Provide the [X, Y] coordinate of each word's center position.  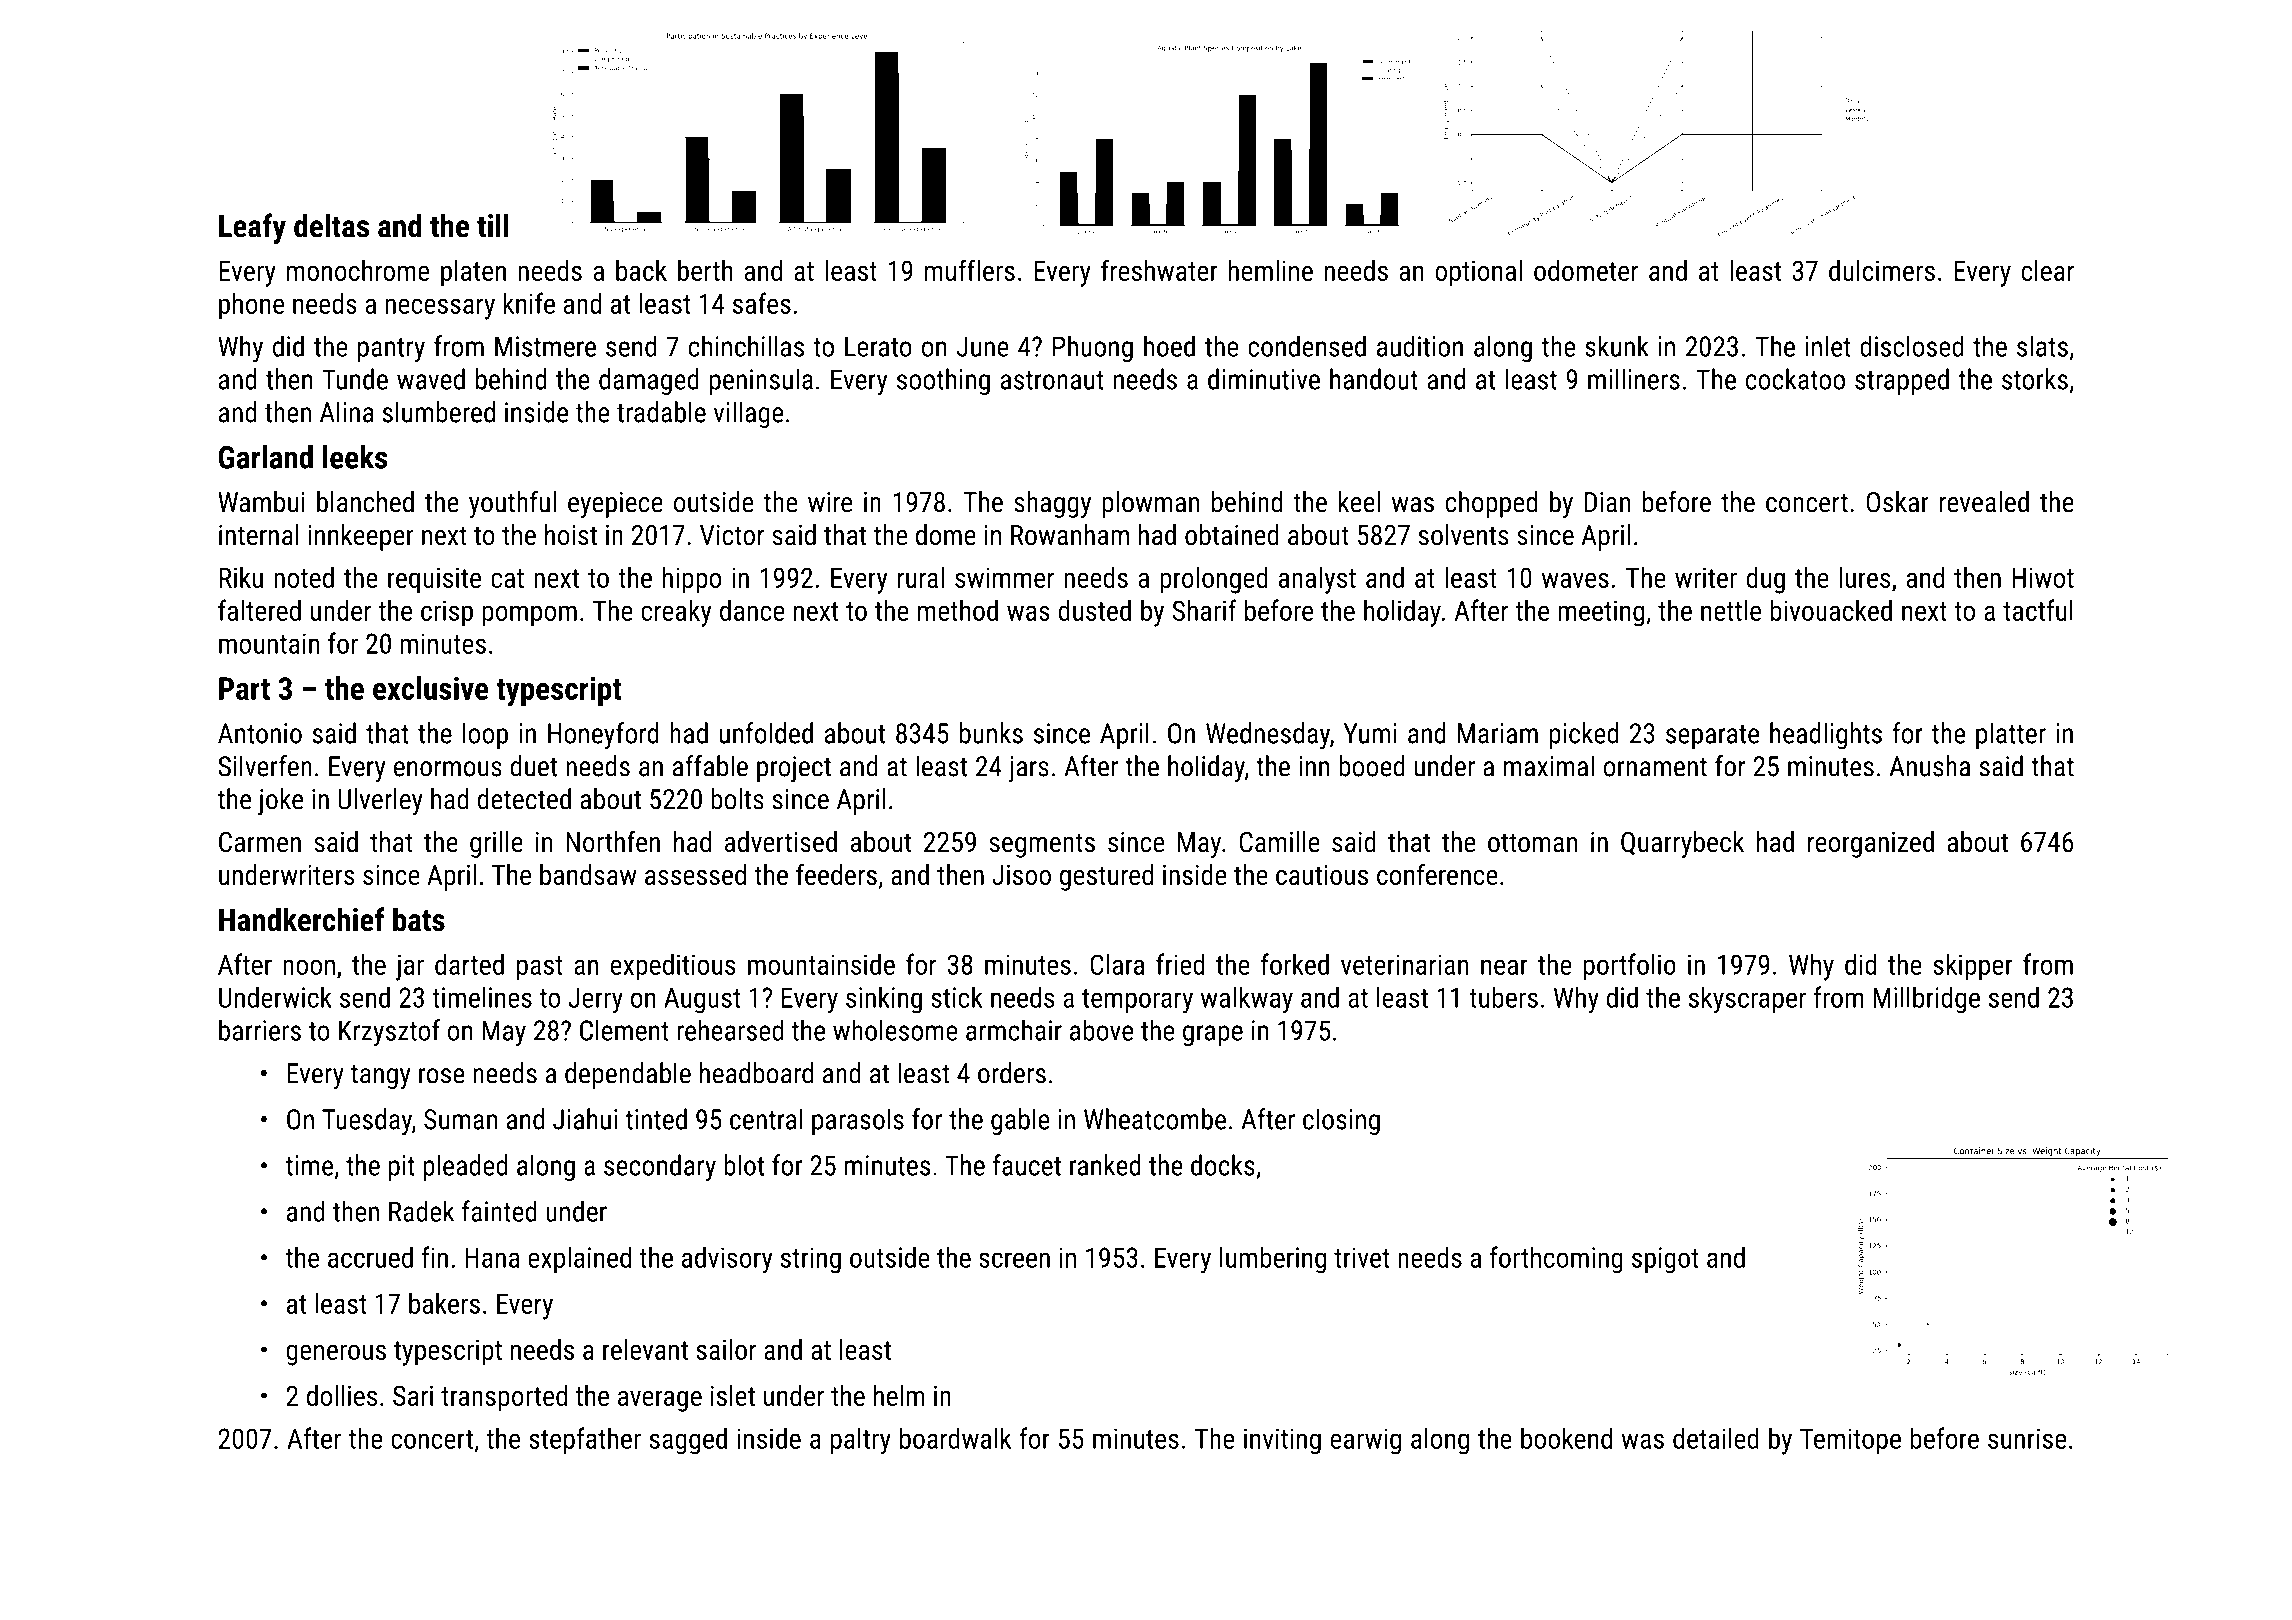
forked [1295, 964]
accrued [370, 1257]
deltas [331, 225]
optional [1478, 273]
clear [2047, 270]
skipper [1973, 967]
